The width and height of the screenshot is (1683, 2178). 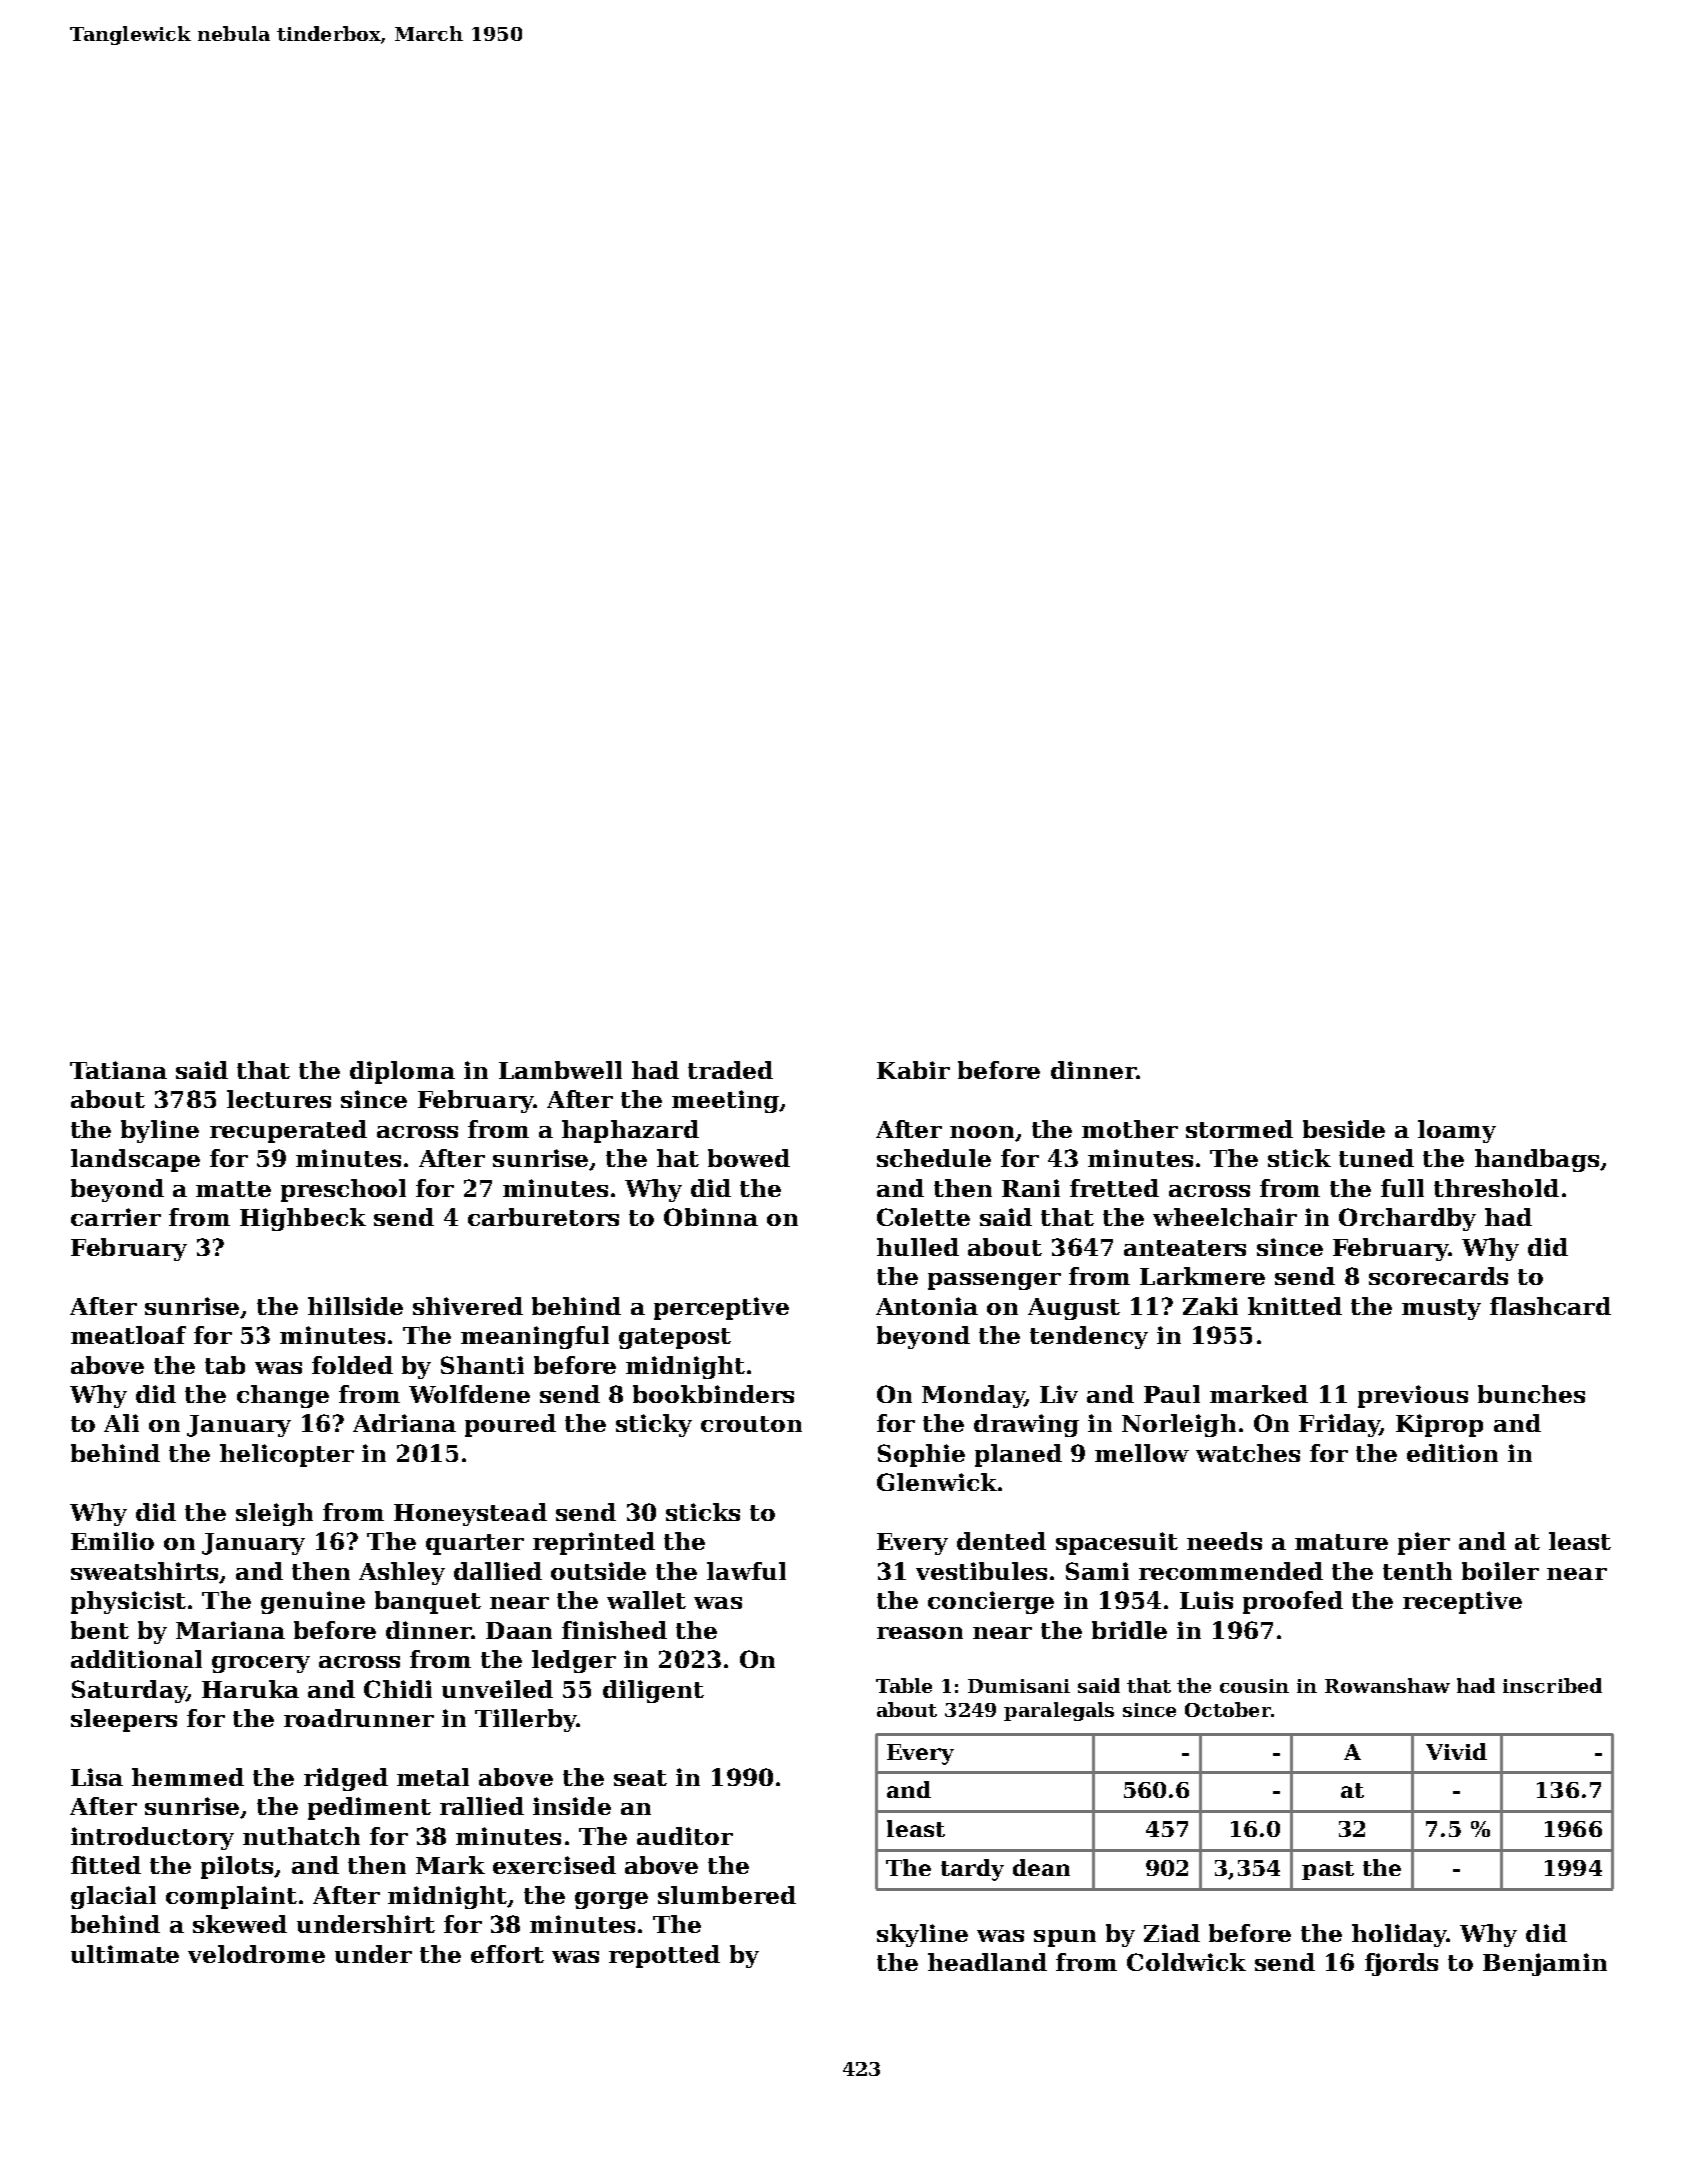 I want to click on drawing, so click(x=1026, y=1425).
